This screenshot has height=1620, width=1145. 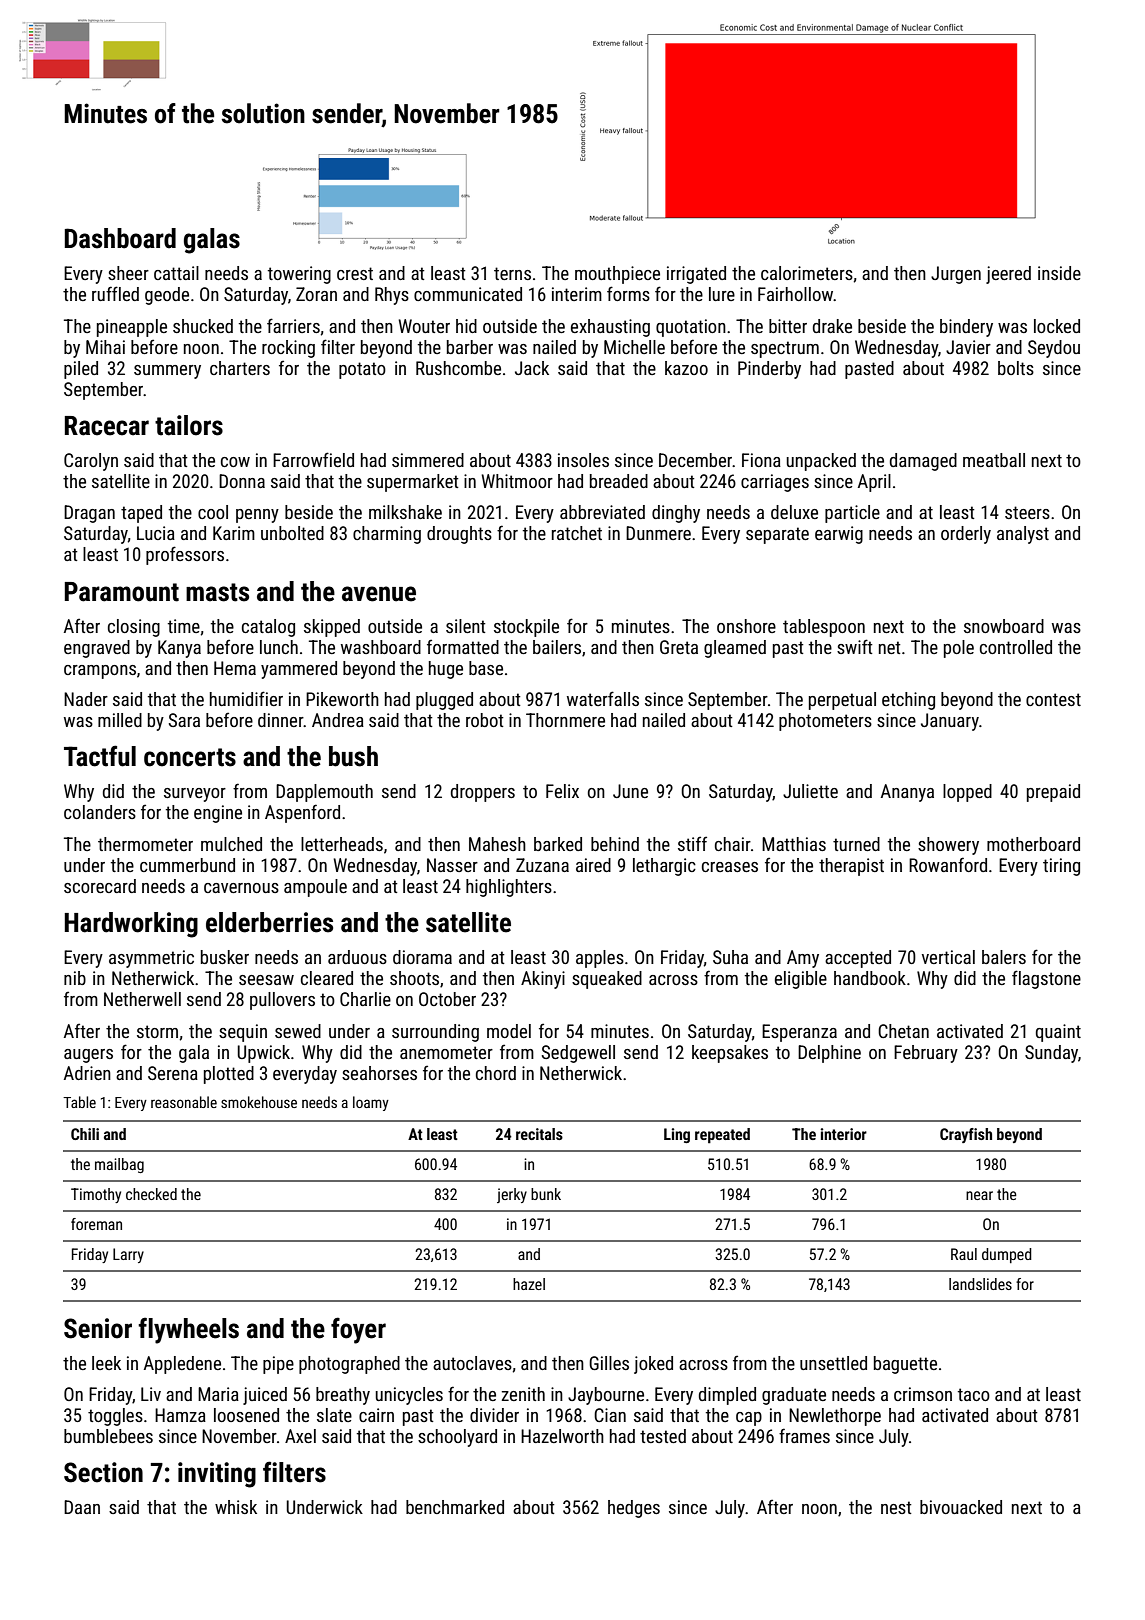 I want to click on Akinyi, so click(x=543, y=980).
